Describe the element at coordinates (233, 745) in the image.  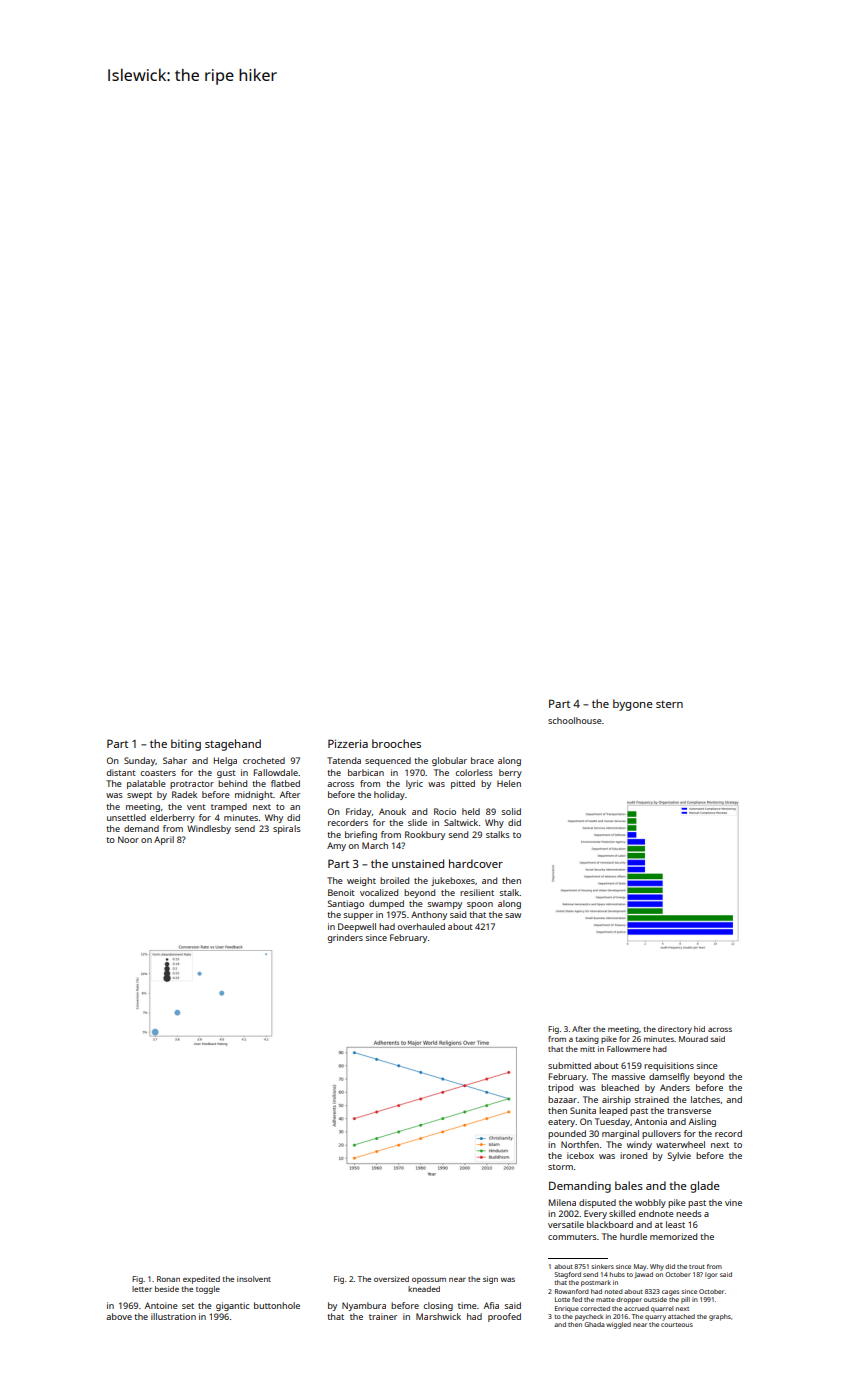
I see `stagehand` at that location.
